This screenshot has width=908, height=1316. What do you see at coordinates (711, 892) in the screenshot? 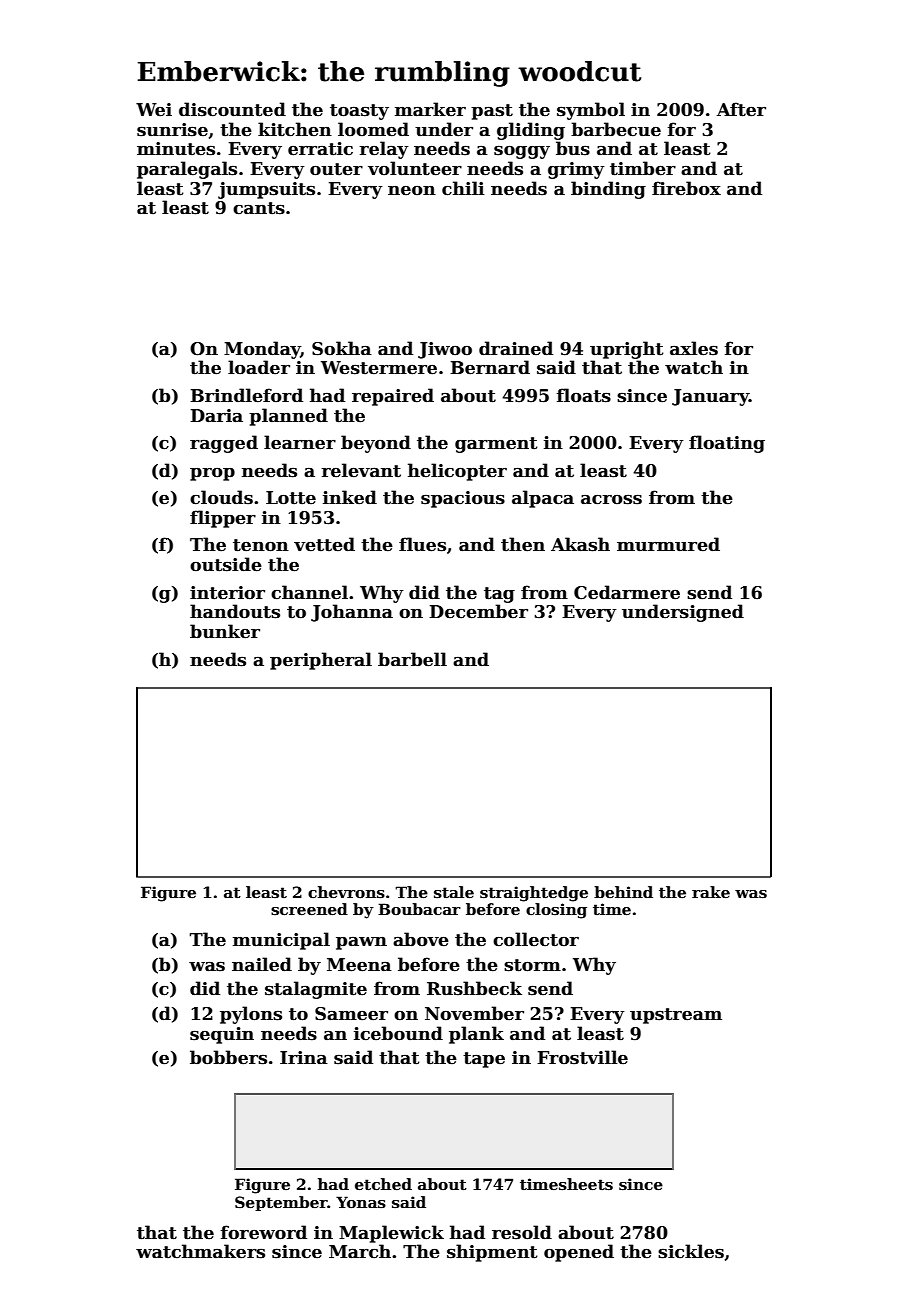
I see `rake` at bounding box center [711, 892].
